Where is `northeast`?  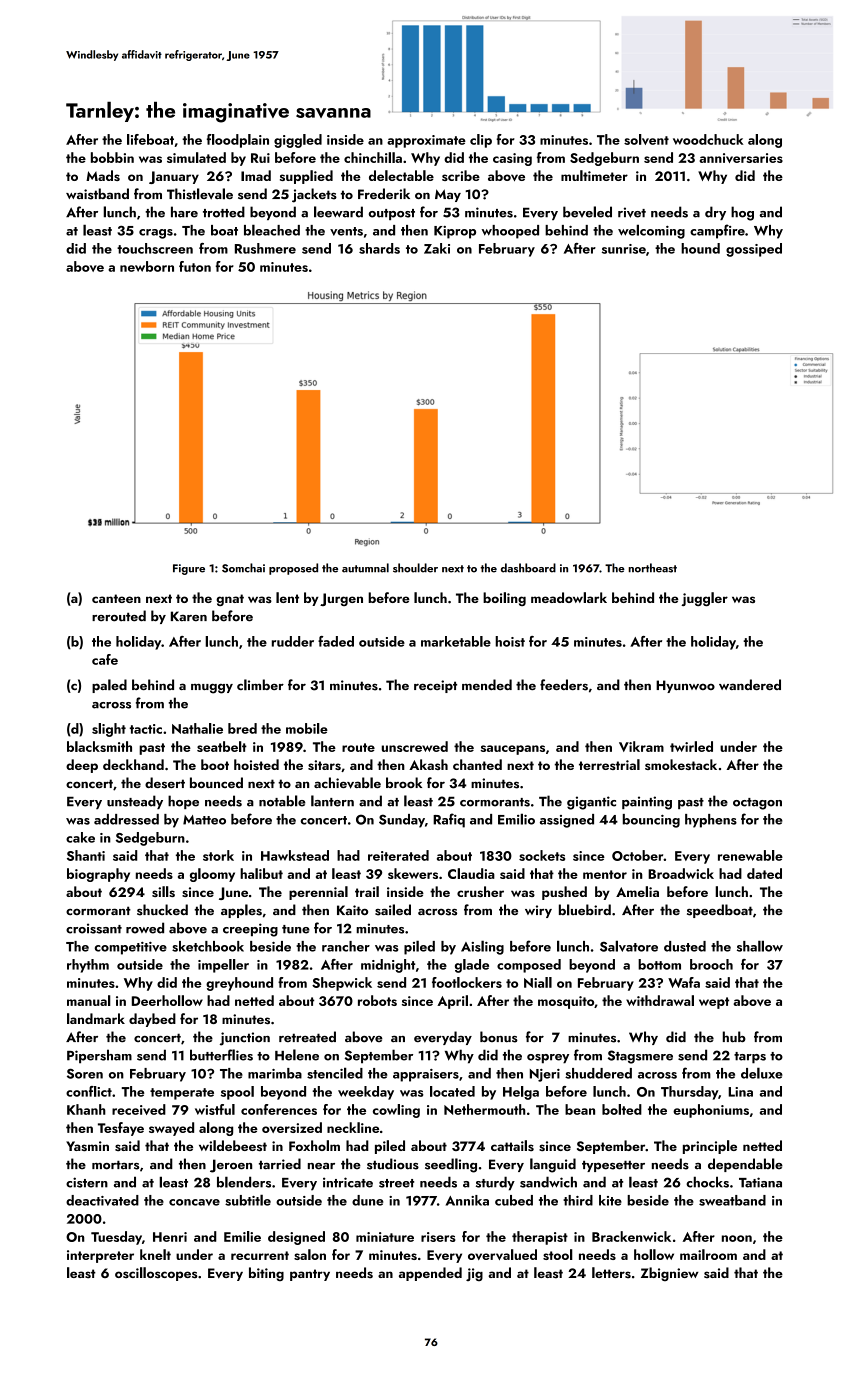
northeast is located at coordinates (652, 568).
